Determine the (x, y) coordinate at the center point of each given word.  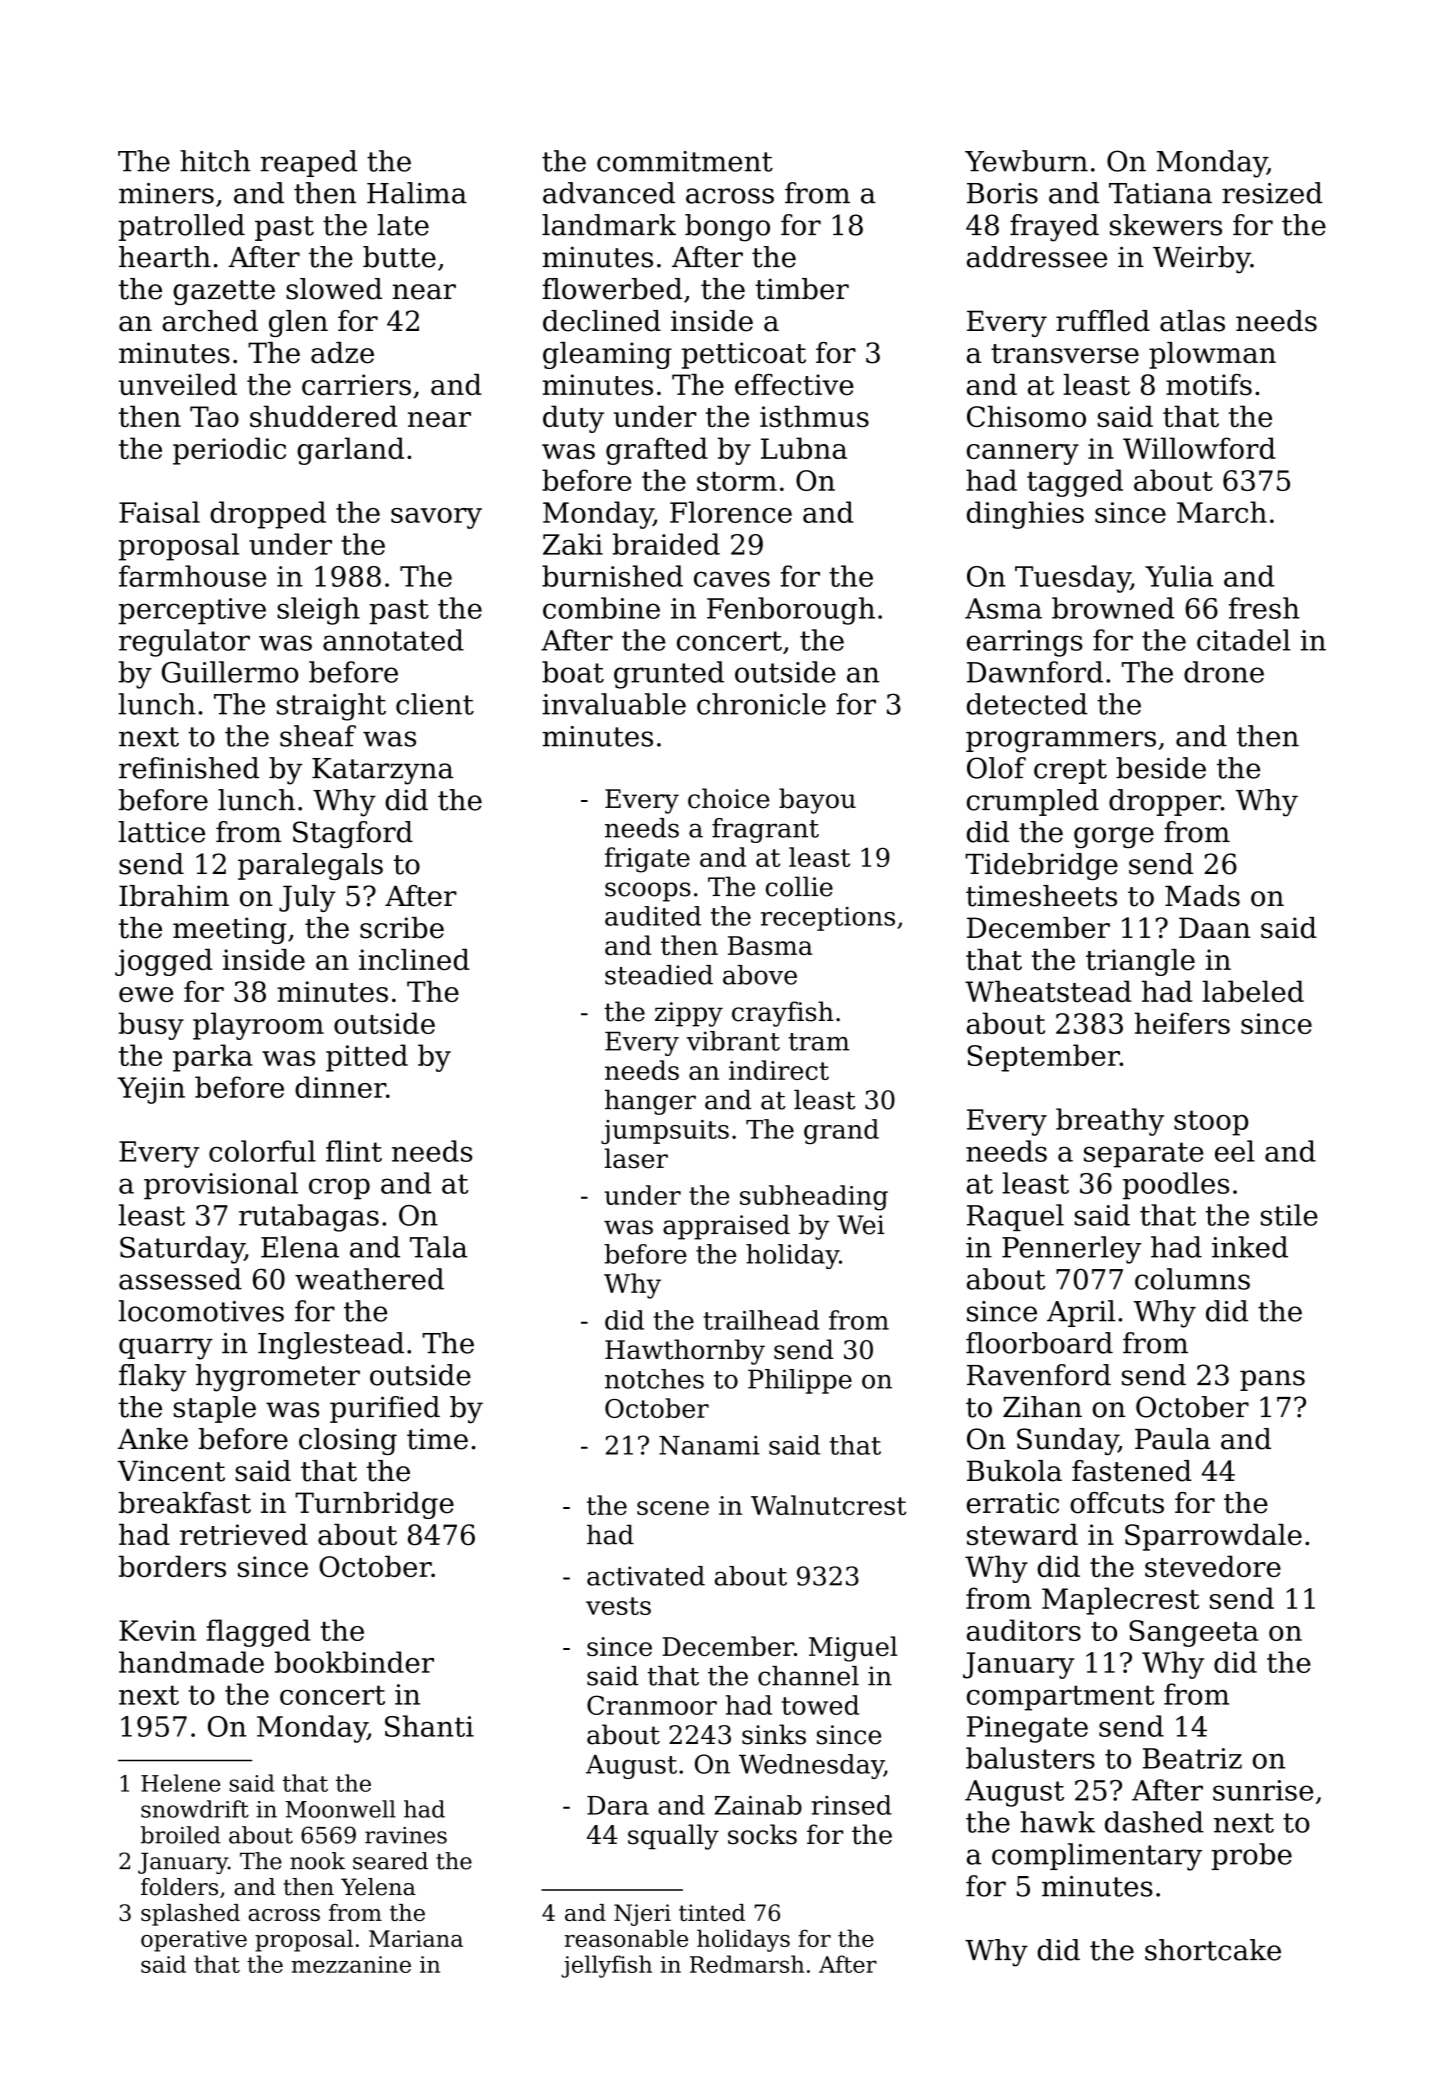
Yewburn (1026, 161)
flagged (258, 1633)
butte (399, 257)
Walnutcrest (828, 1505)
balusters (1030, 1758)
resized (1272, 193)
